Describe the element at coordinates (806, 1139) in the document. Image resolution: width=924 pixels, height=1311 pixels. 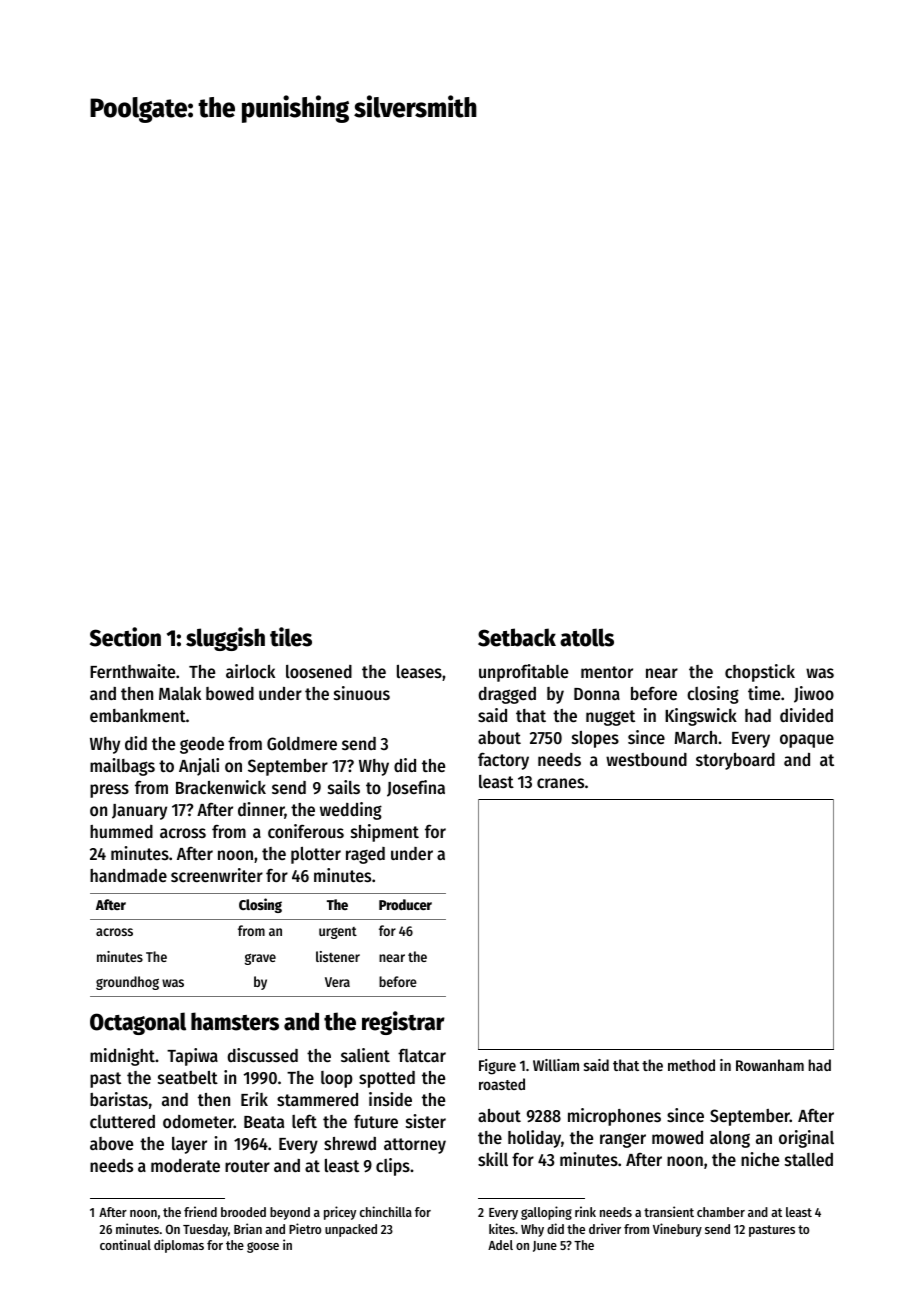
I see `original` at that location.
